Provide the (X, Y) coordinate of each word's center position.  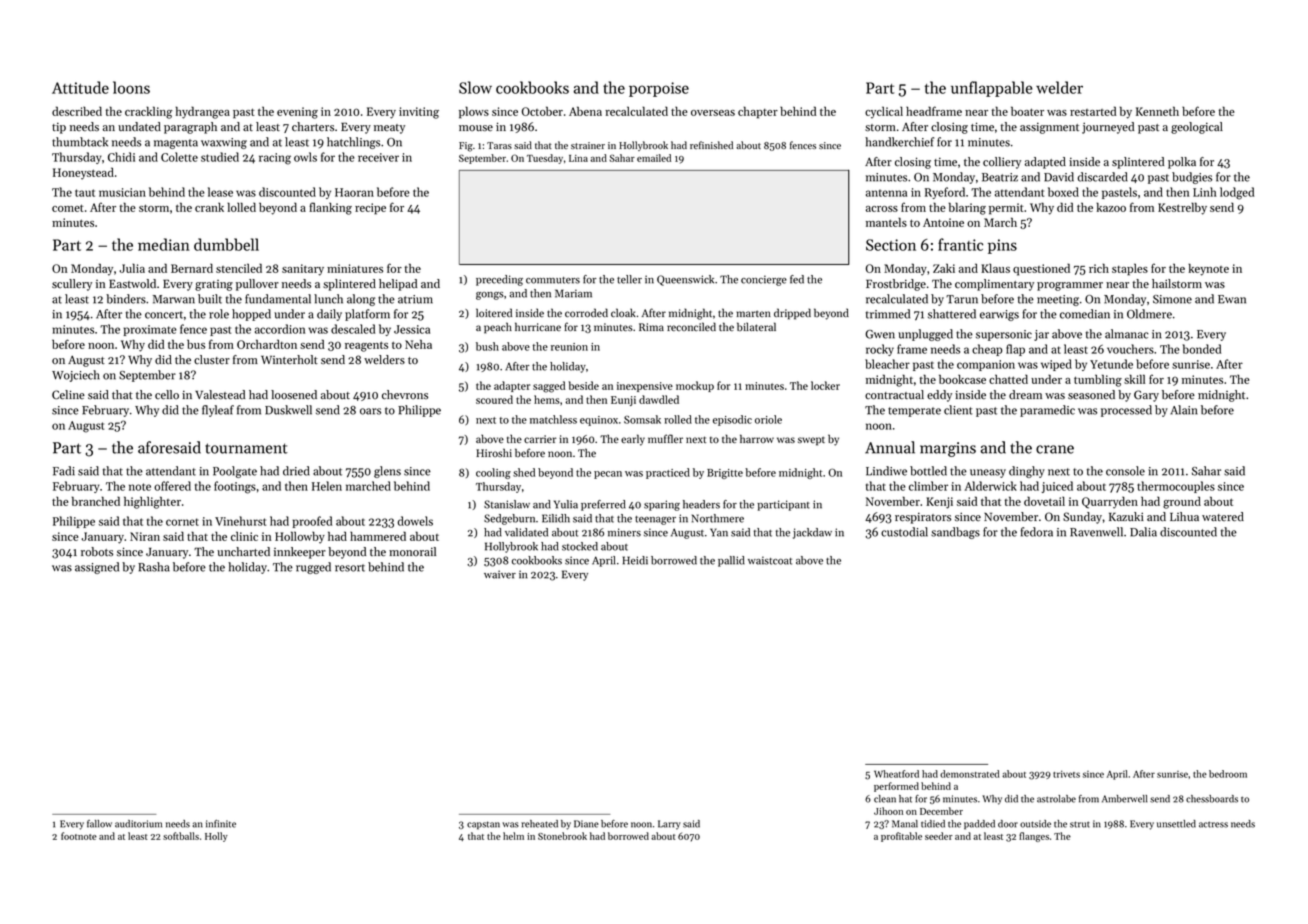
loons (131, 87)
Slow (475, 87)
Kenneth (1157, 111)
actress (1213, 824)
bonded (1202, 349)
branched (96, 501)
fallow (99, 824)
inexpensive (645, 387)
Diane (586, 824)
